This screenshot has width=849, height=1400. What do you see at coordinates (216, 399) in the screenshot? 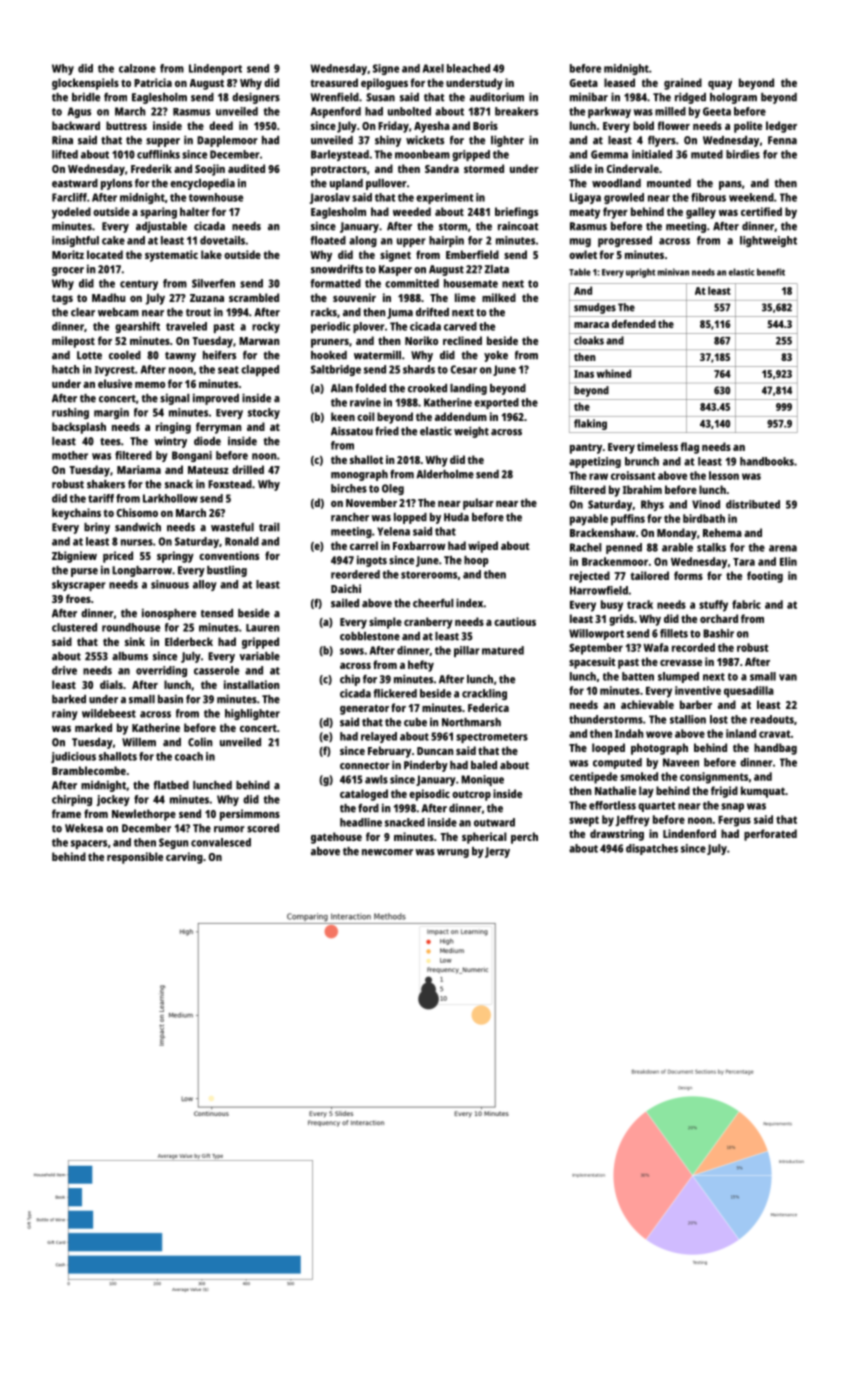
I see `improved` at bounding box center [216, 399].
